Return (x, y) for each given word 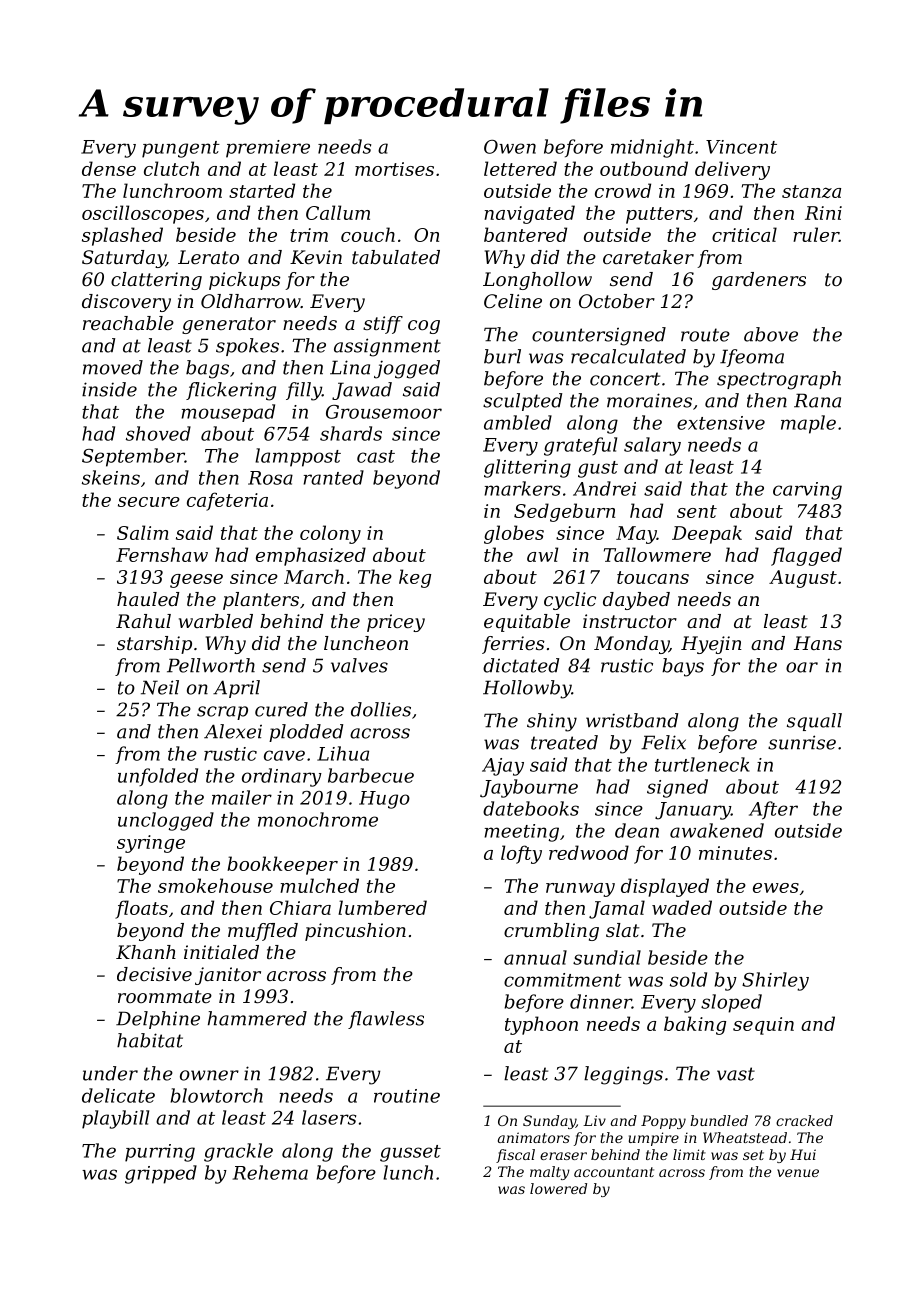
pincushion (355, 932)
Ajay (503, 767)
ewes (776, 888)
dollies (381, 709)
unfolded (158, 777)
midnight (652, 148)
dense (109, 168)
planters (261, 601)
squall (814, 722)
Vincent (741, 147)
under (110, 1073)
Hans (818, 643)
